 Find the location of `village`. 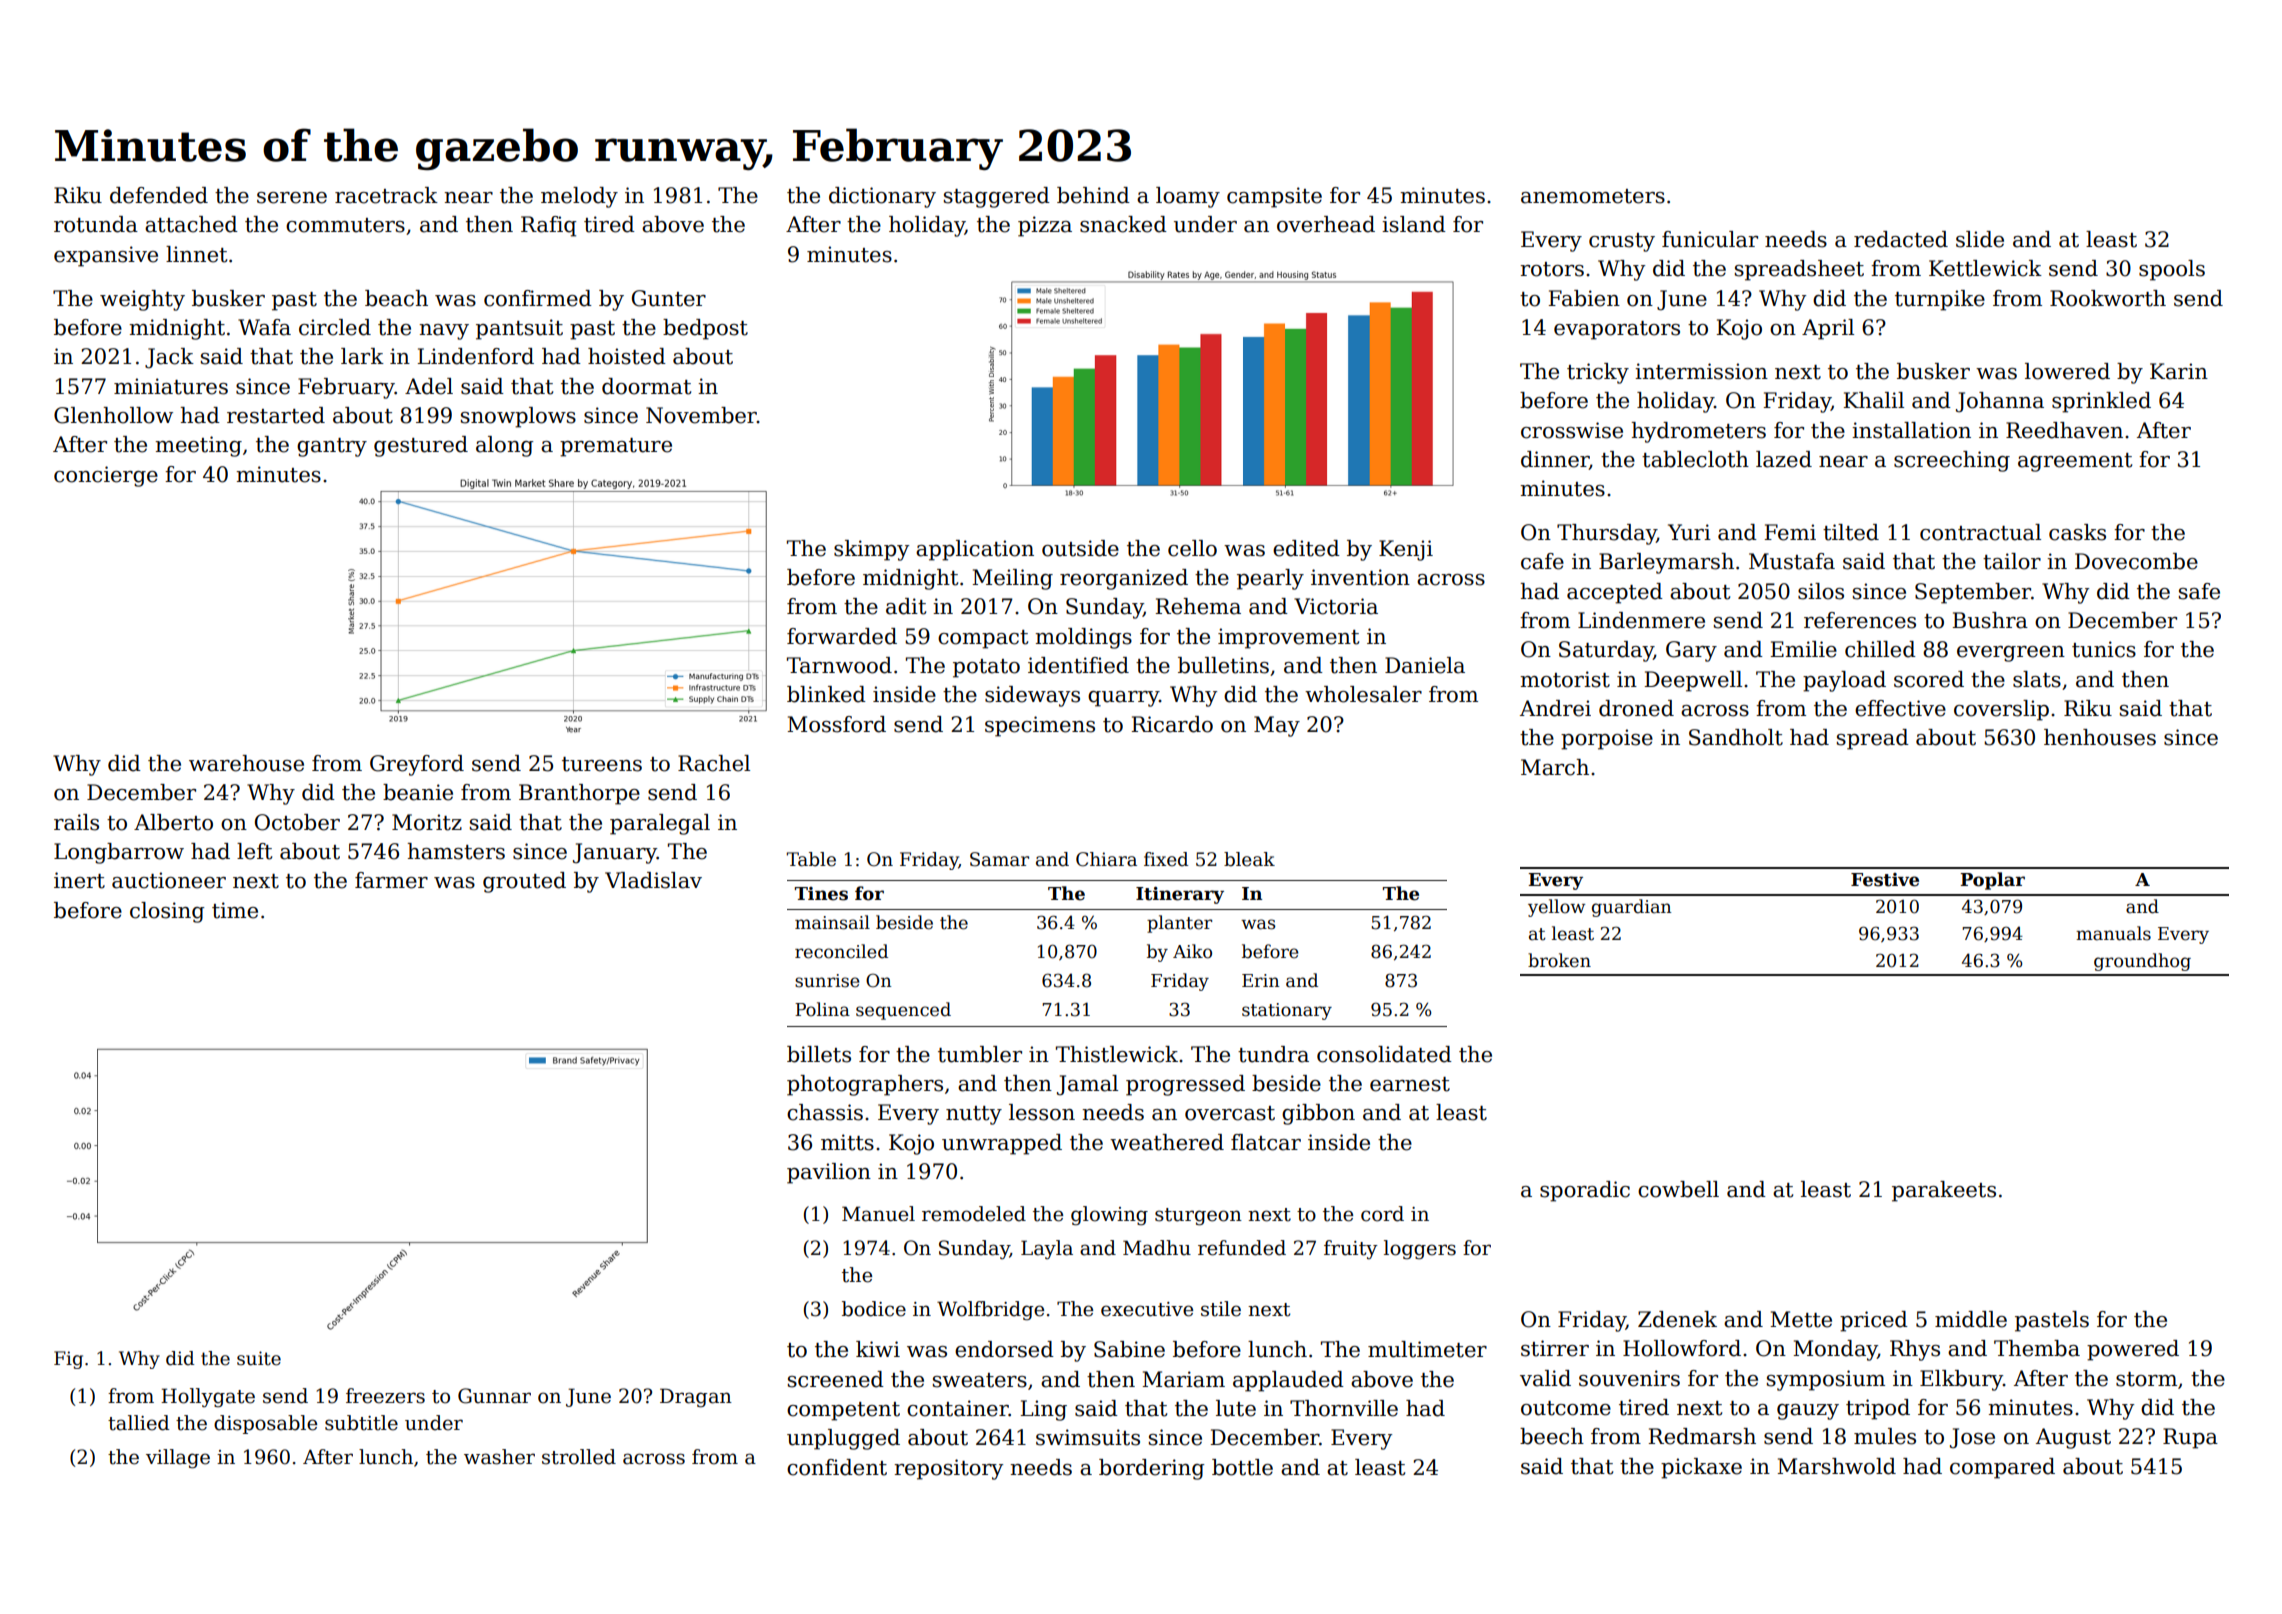

village is located at coordinates (178, 1459).
